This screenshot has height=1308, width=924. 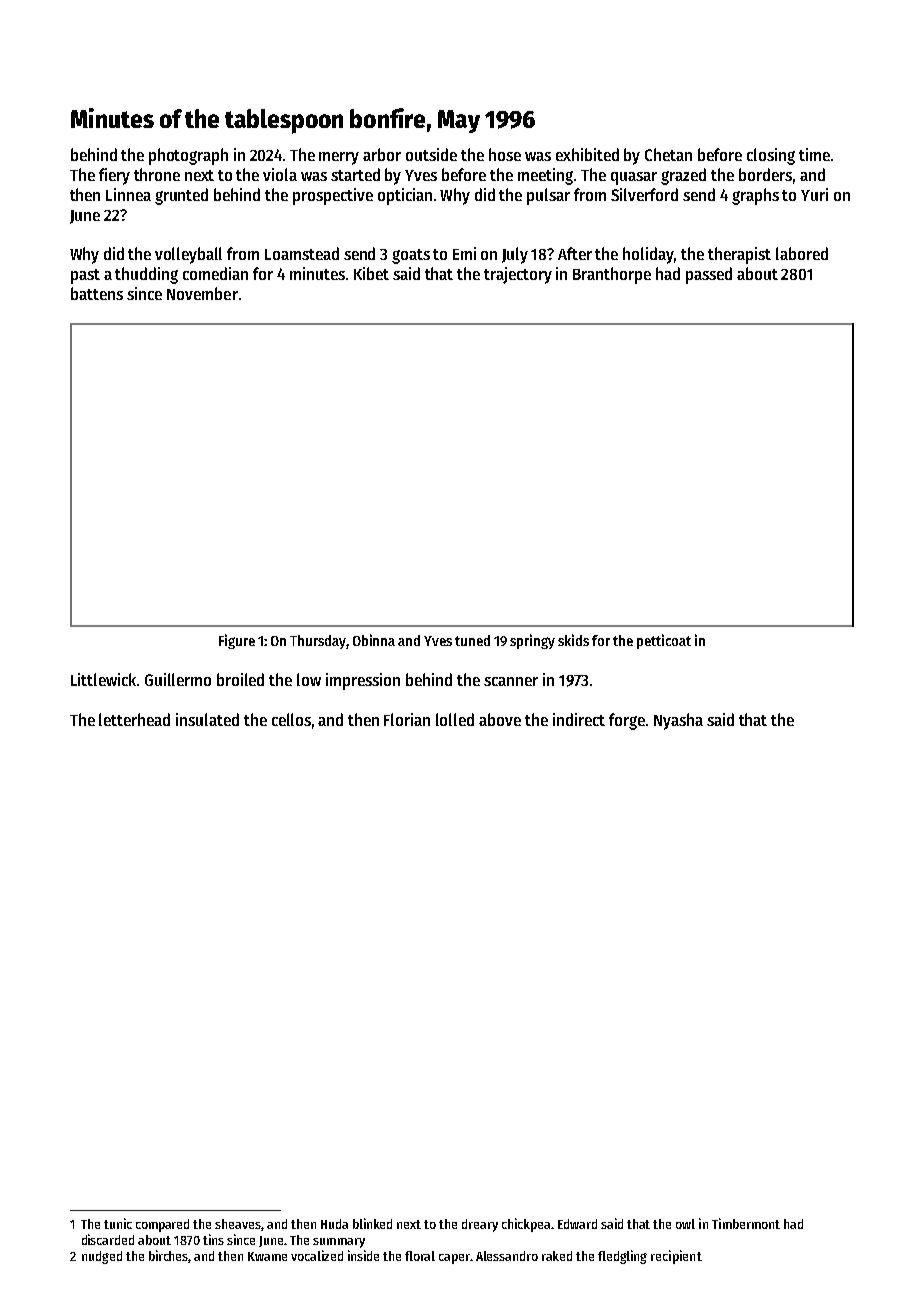 I want to click on tunic, so click(x=118, y=1223).
